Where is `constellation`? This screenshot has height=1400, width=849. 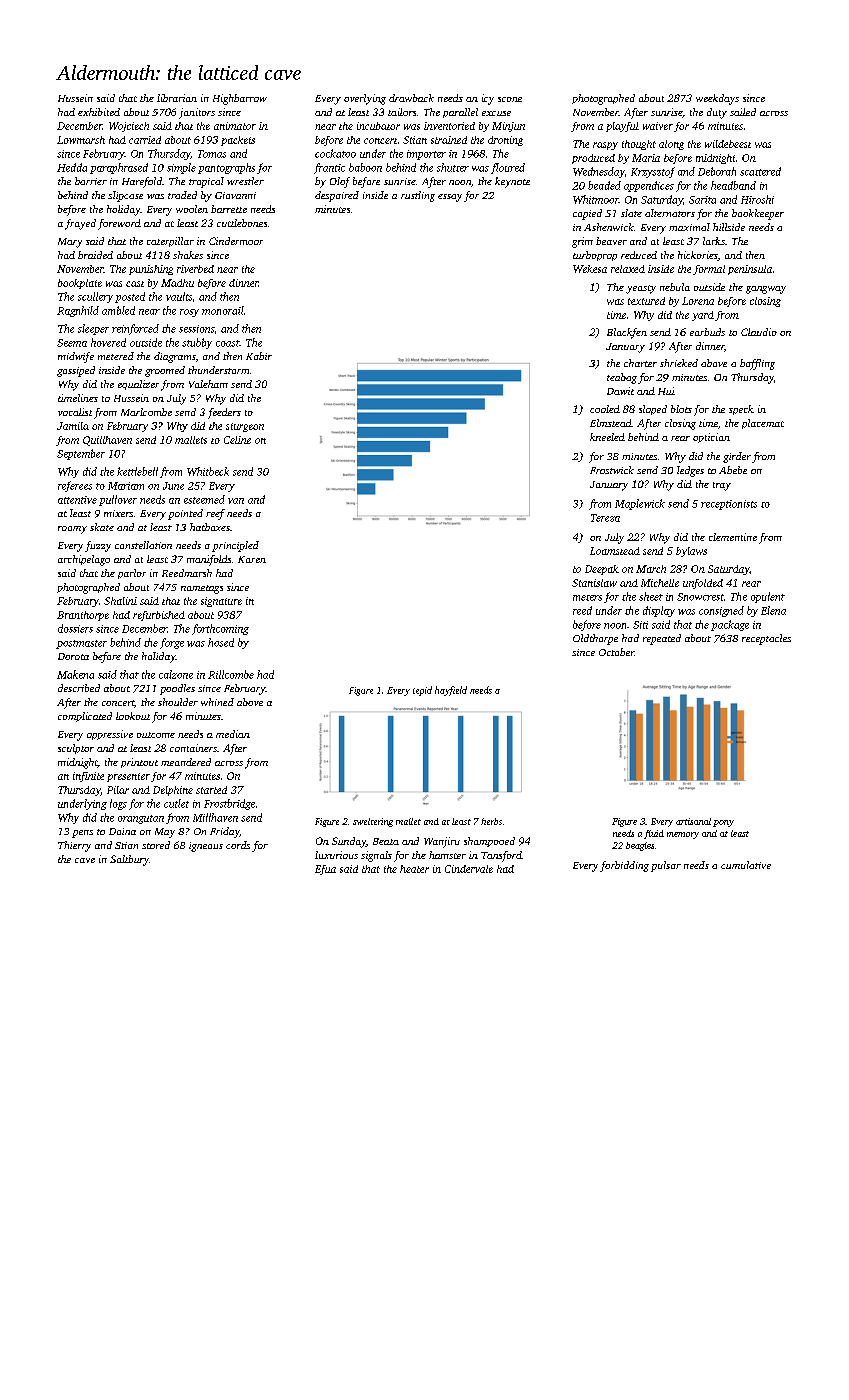
constellation is located at coordinates (143, 545).
